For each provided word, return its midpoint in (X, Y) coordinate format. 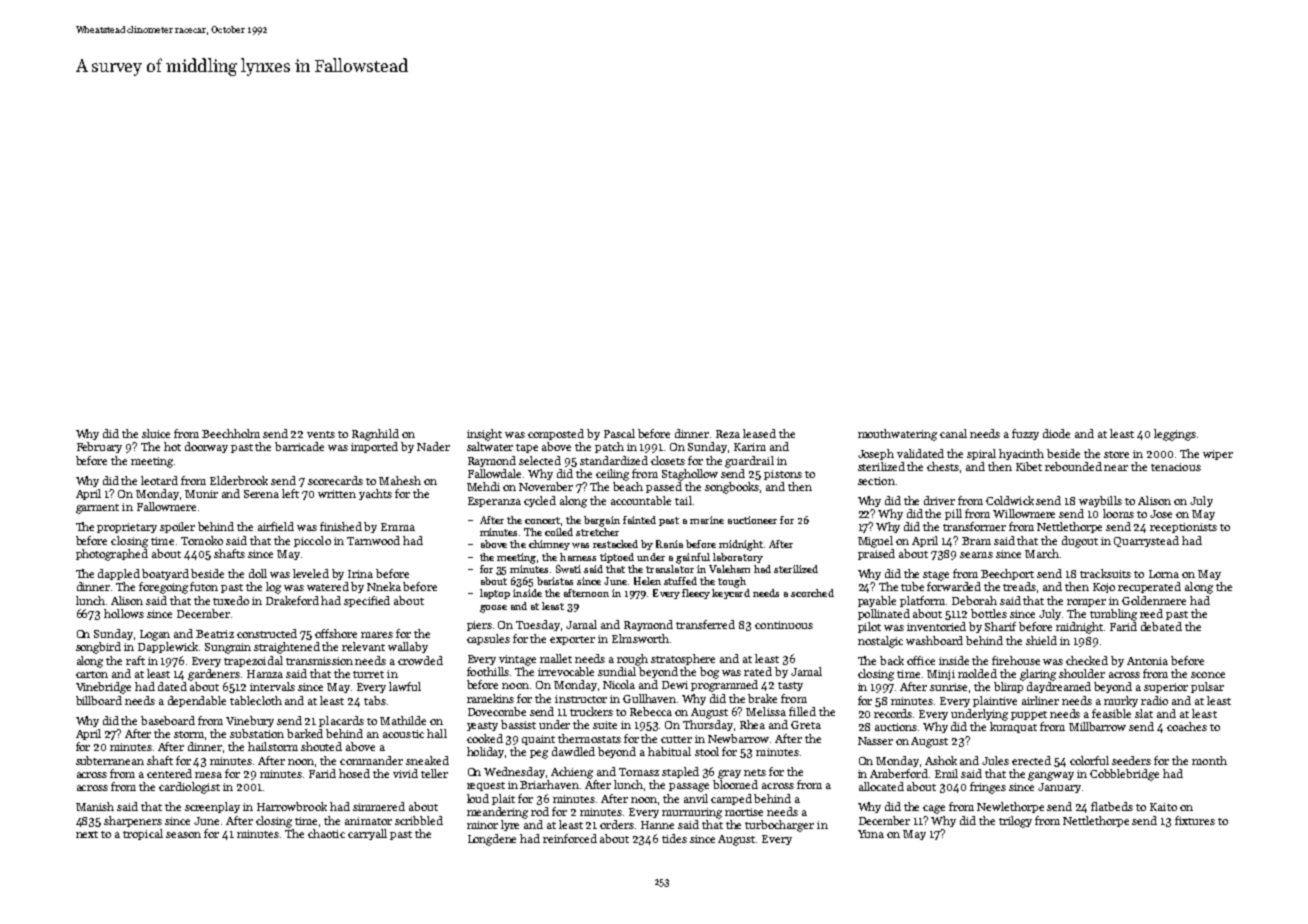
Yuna (871, 834)
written (337, 494)
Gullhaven (649, 698)
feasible (1111, 713)
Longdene (492, 840)
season (183, 835)
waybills (1100, 501)
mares (377, 635)
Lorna (1164, 574)
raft (135, 660)
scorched (812, 593)
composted (556, 434)
